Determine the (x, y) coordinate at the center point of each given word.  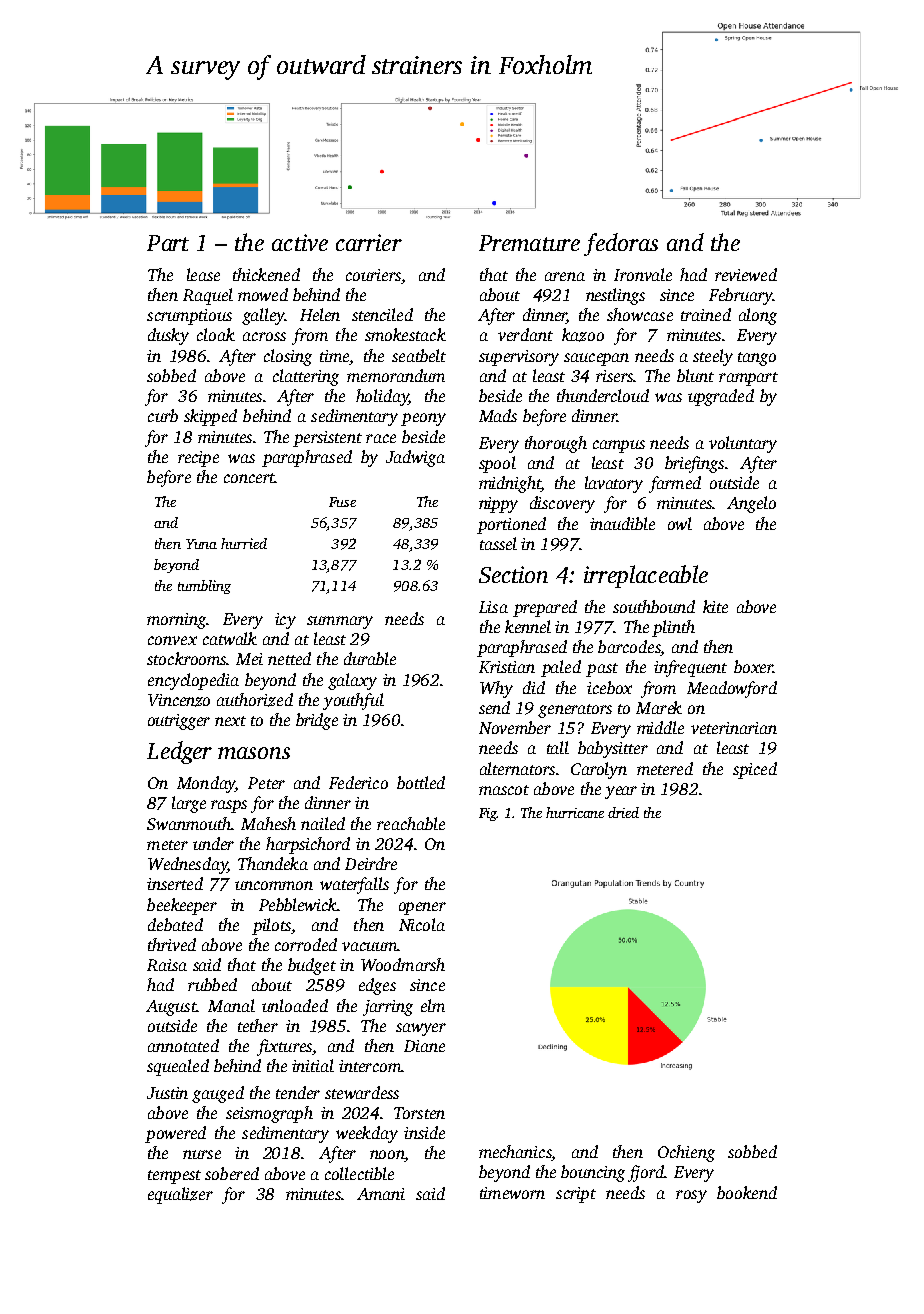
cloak (216, 334)
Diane (424, 1046)
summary (340, 622)
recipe (198, 459)
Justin (167, 1093)
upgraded (721, 397)
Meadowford (732, 689)
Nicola (422, 924)
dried (623, 812)
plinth (673, 628)
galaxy (352, 681)
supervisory (519, 358)
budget (312, 966)
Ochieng (686, 1153)
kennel (528, 626)
